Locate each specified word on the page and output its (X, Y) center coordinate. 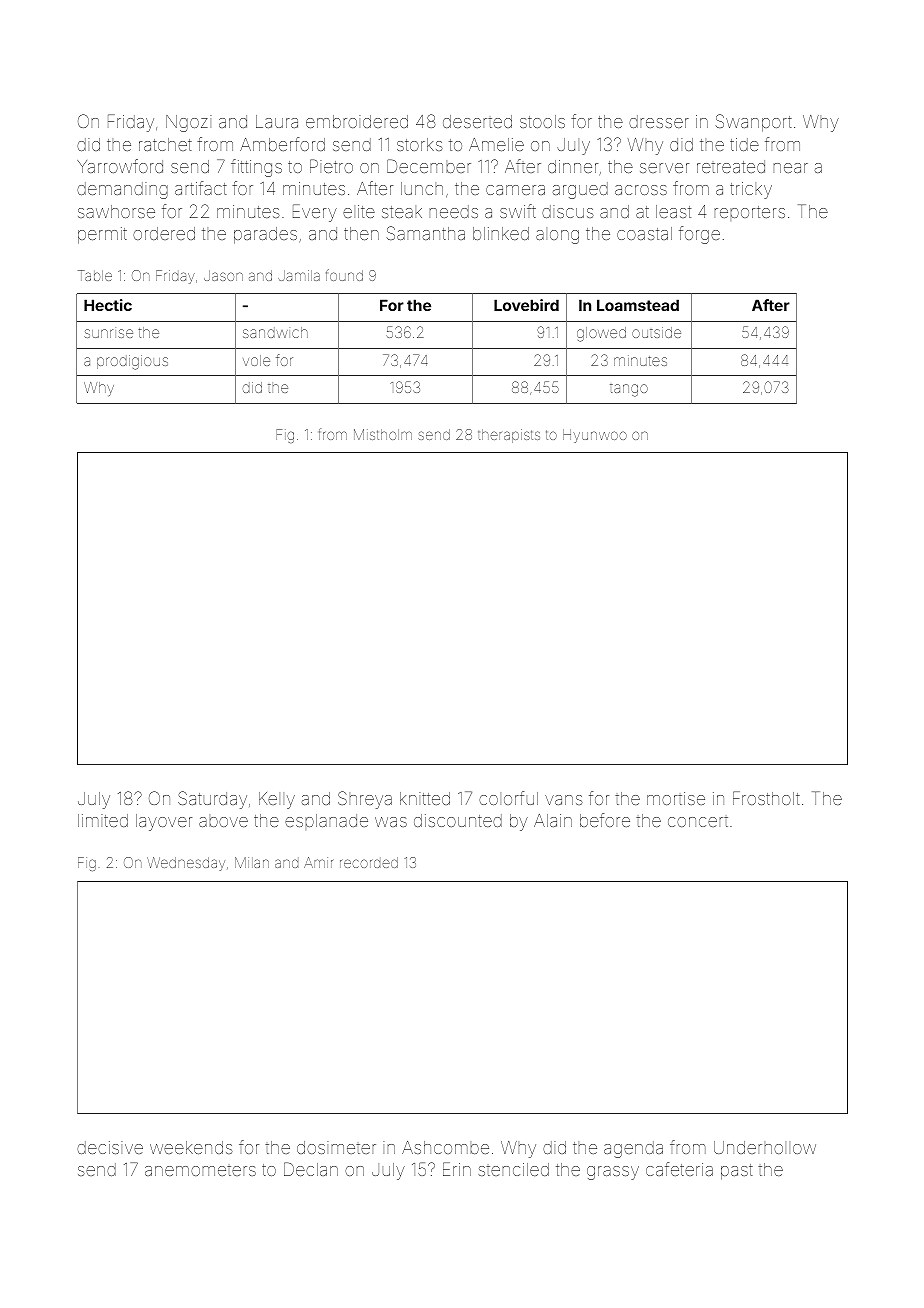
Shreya (365, 800)
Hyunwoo (595, 436)
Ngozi (188, 123)
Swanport (754, 123)
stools (542, 121)
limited (103, 820)
